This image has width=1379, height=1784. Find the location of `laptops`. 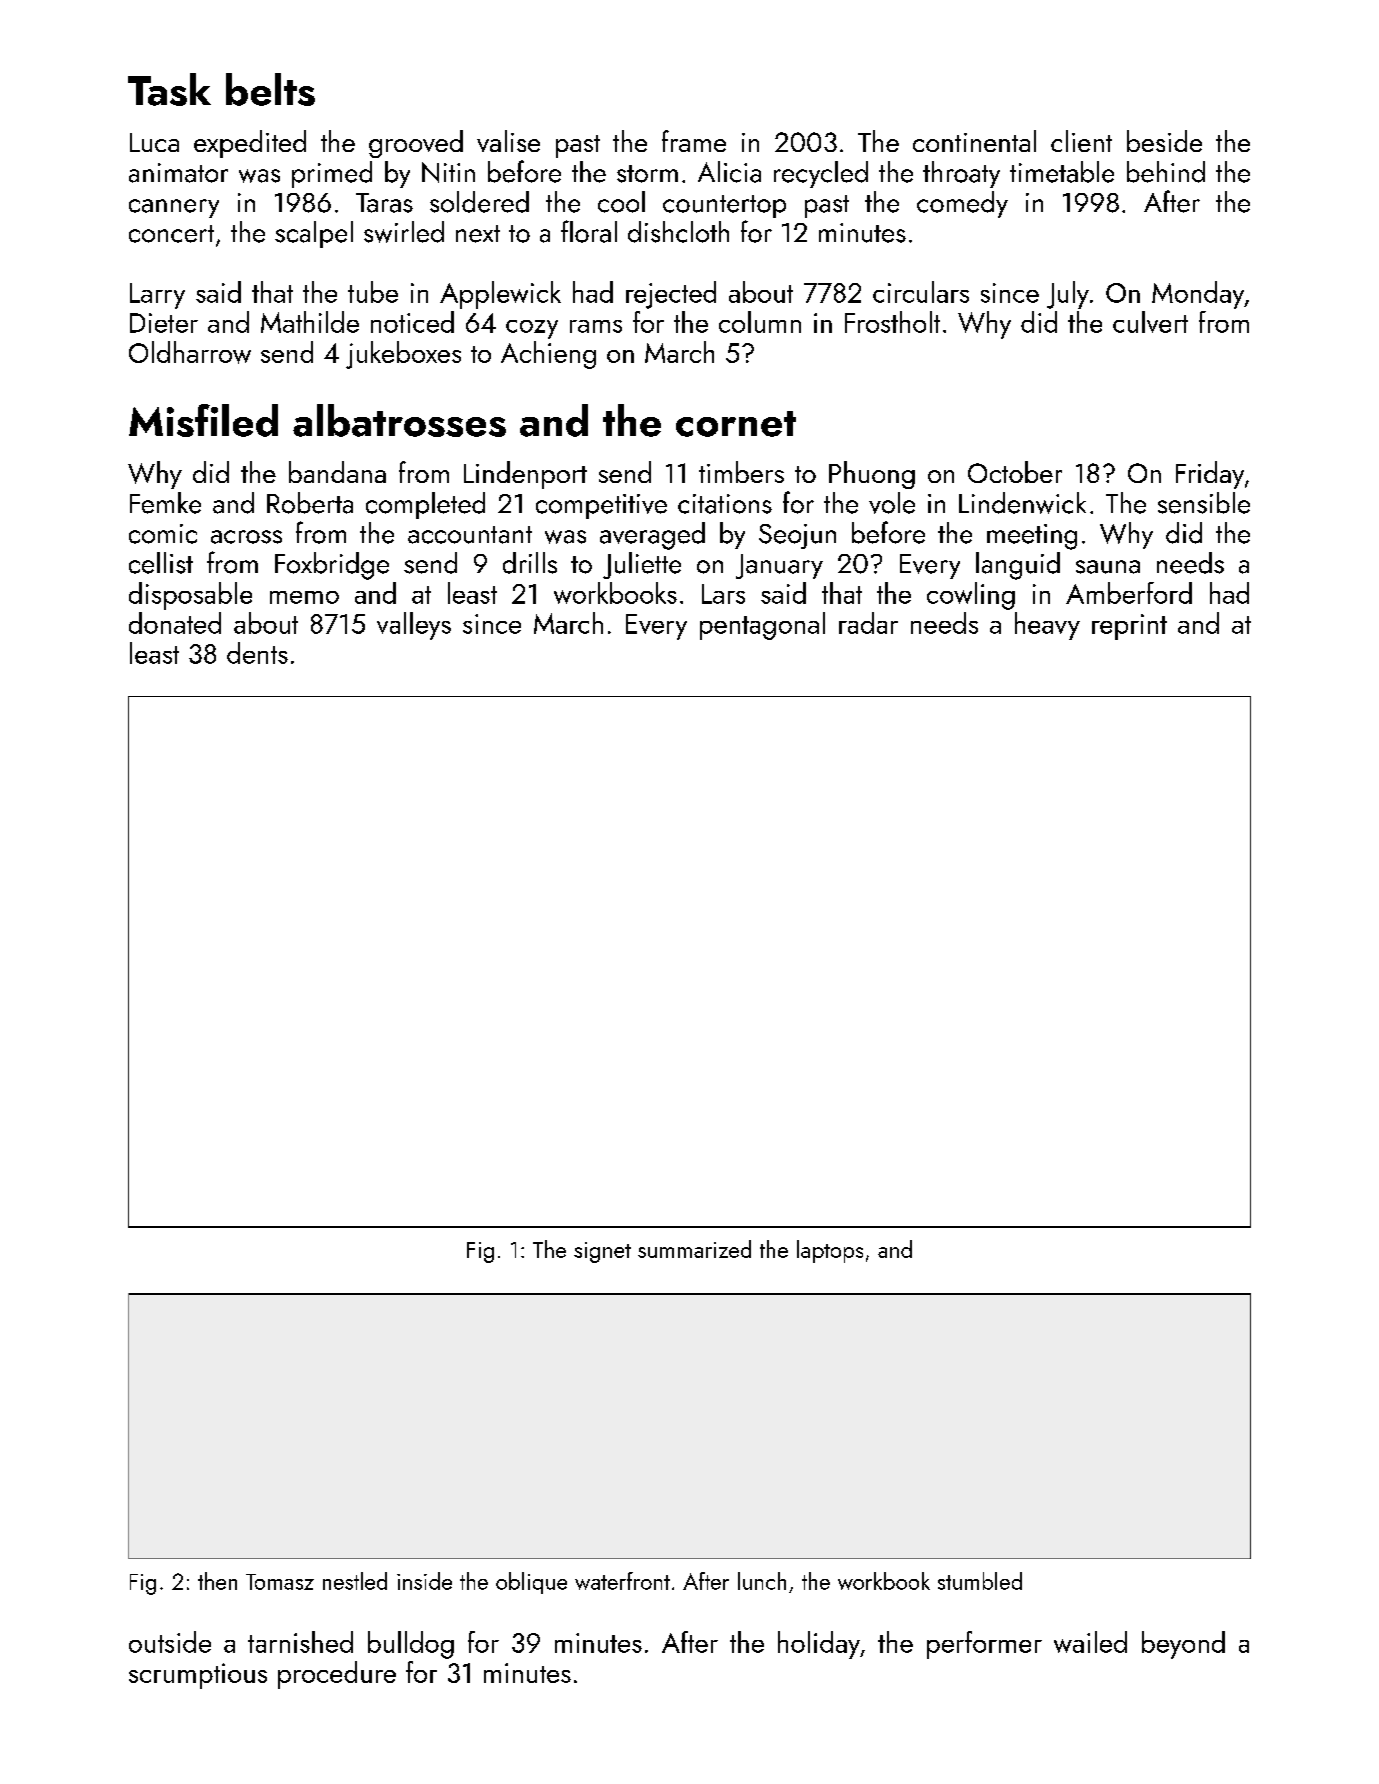

laptops is located at coordinates (830, 1251).
